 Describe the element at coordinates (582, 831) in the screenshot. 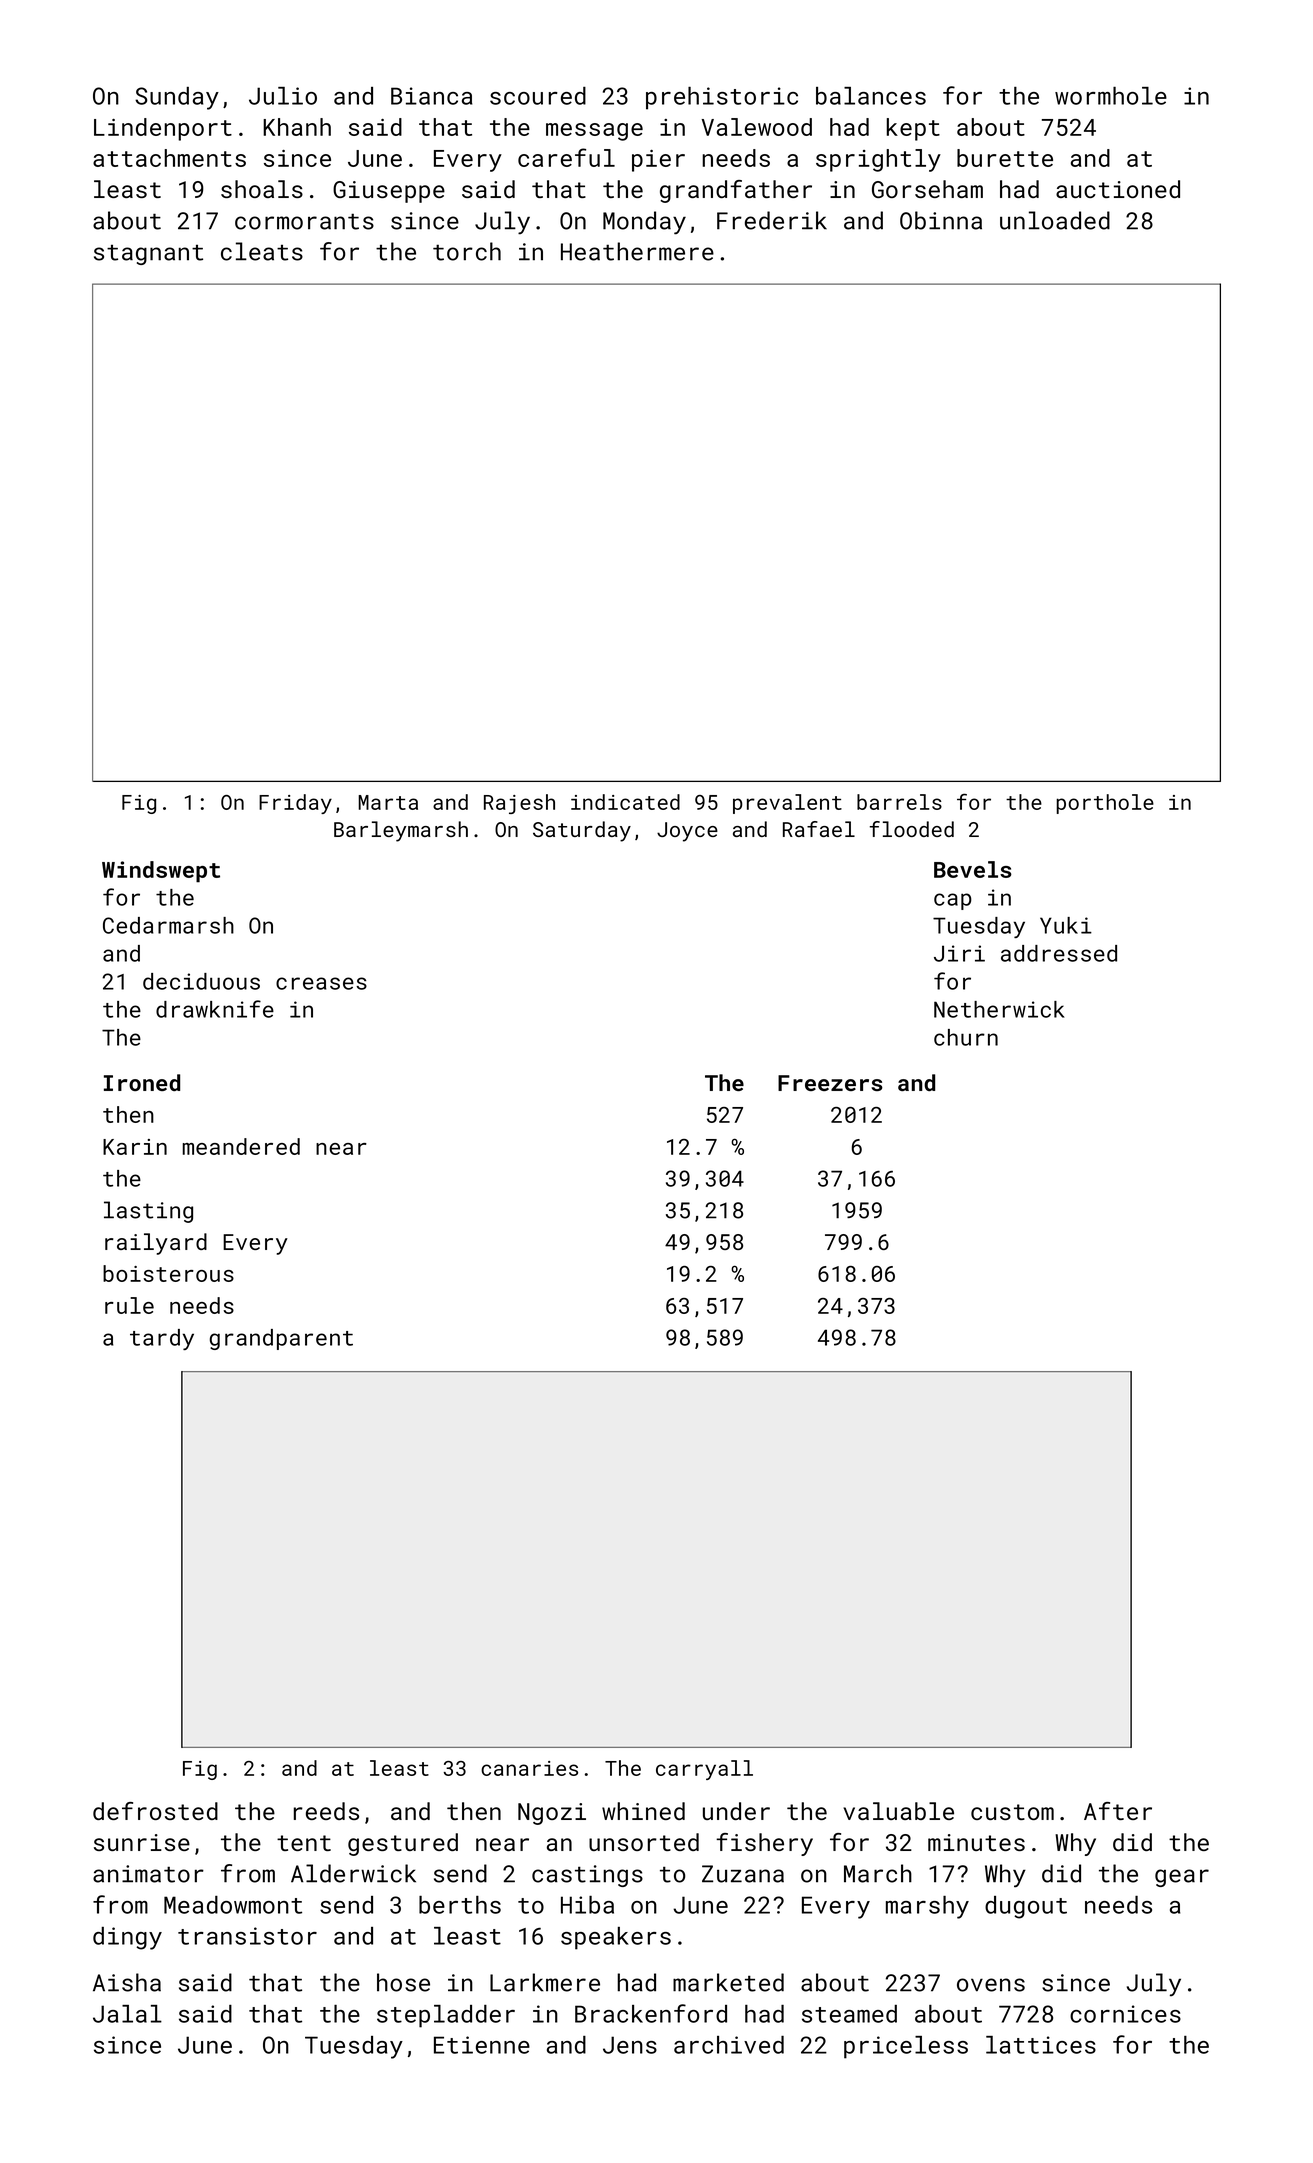

I see `Saturday` at that location.
